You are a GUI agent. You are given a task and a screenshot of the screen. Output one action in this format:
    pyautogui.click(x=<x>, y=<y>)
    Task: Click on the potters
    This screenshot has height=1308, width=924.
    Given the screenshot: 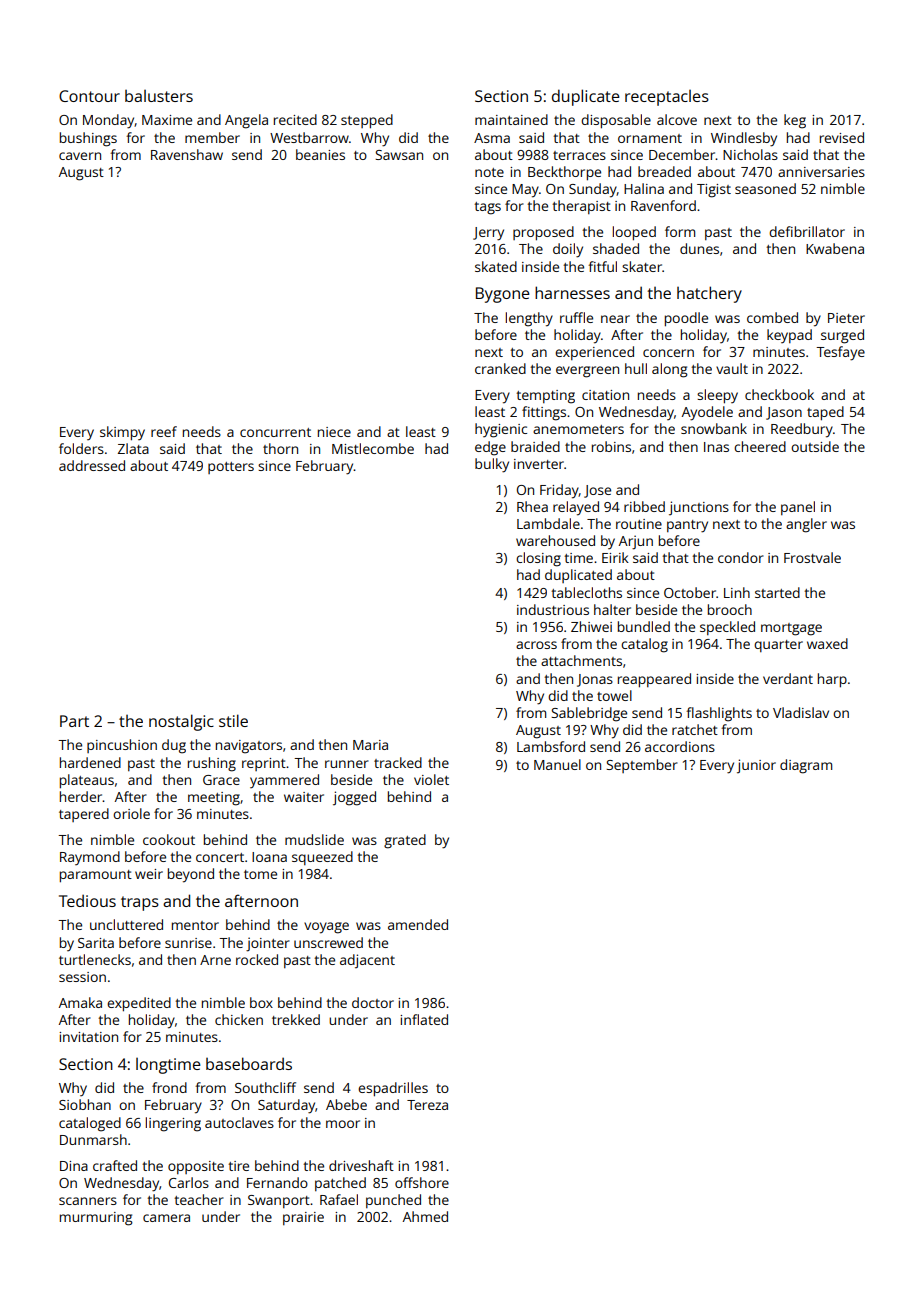 What is the action you would take?
    pyautogui.click(x=231, y=468)
